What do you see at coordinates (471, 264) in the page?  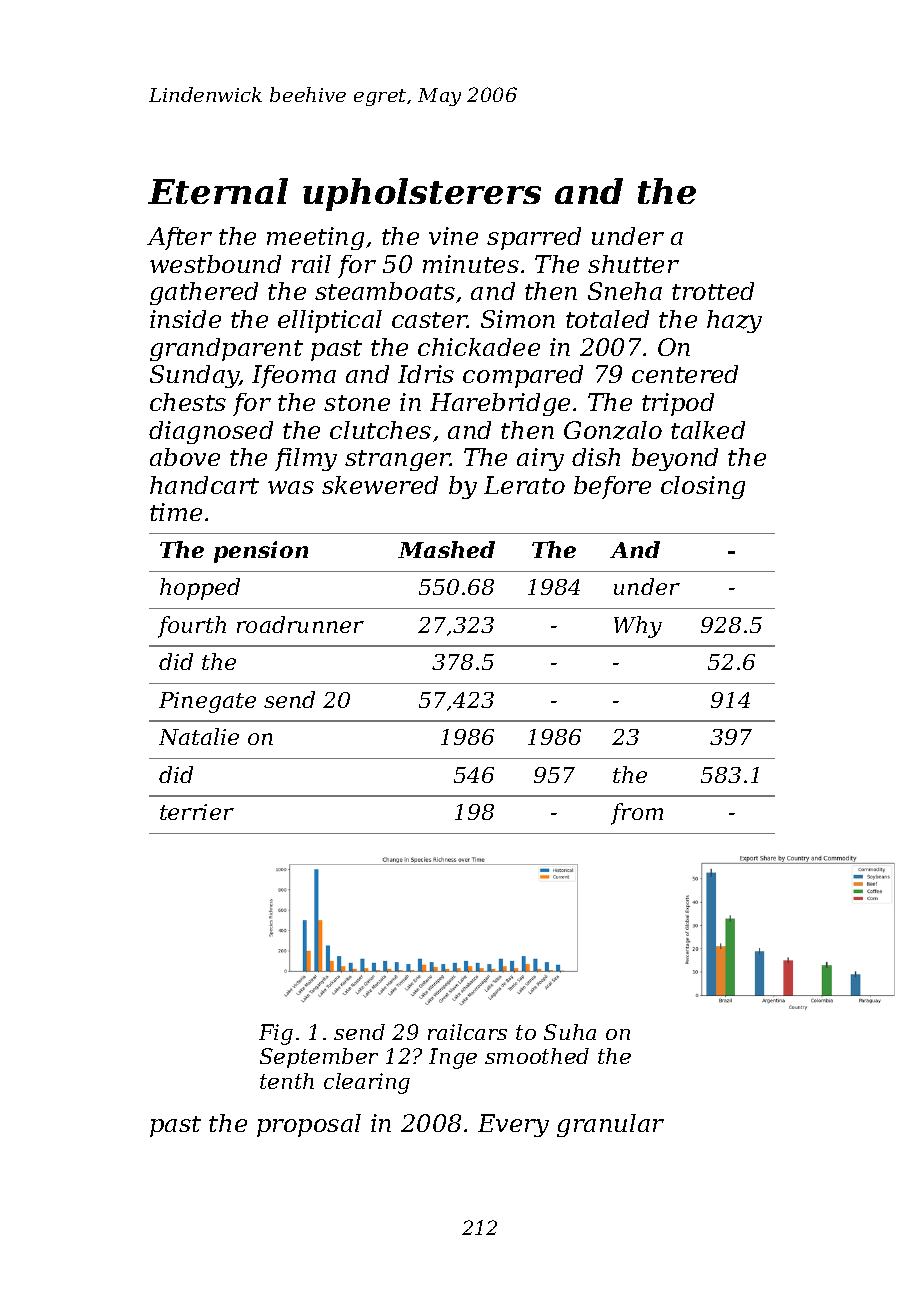 I see `minutes` at bounding box center [471, 264].
